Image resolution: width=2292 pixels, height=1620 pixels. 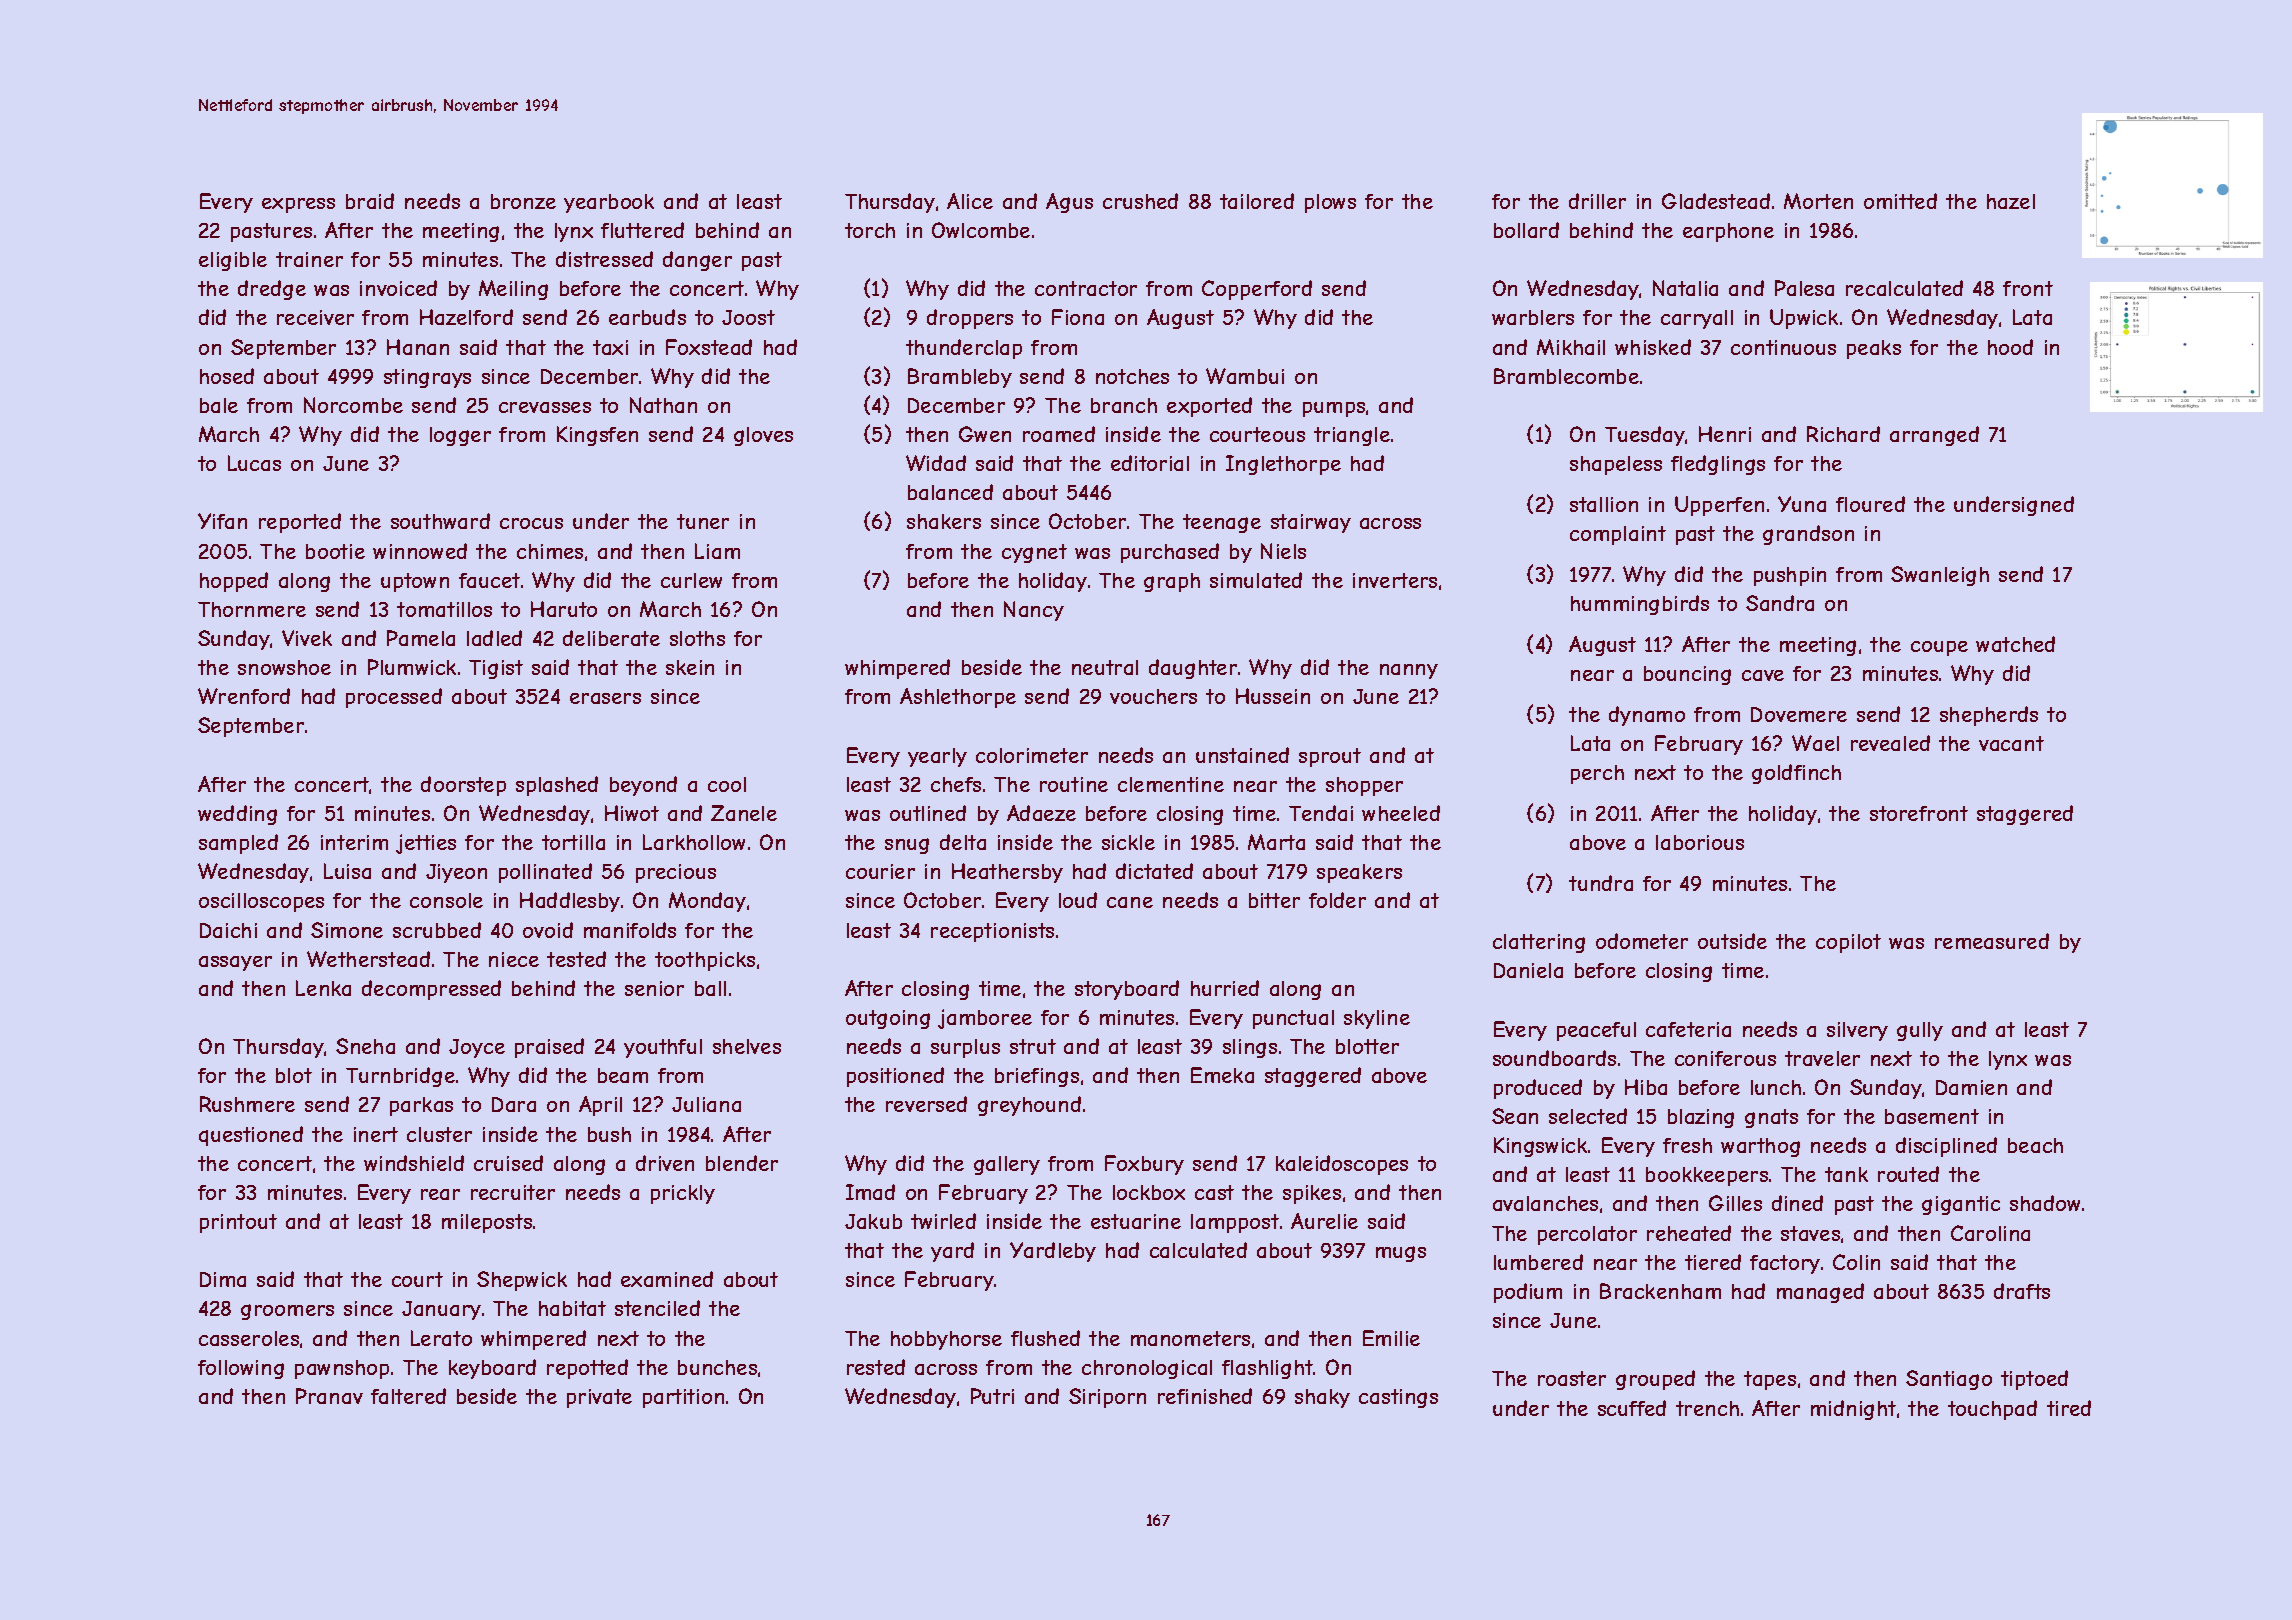 I want to click on partition, so click(x=683, y=1398).
